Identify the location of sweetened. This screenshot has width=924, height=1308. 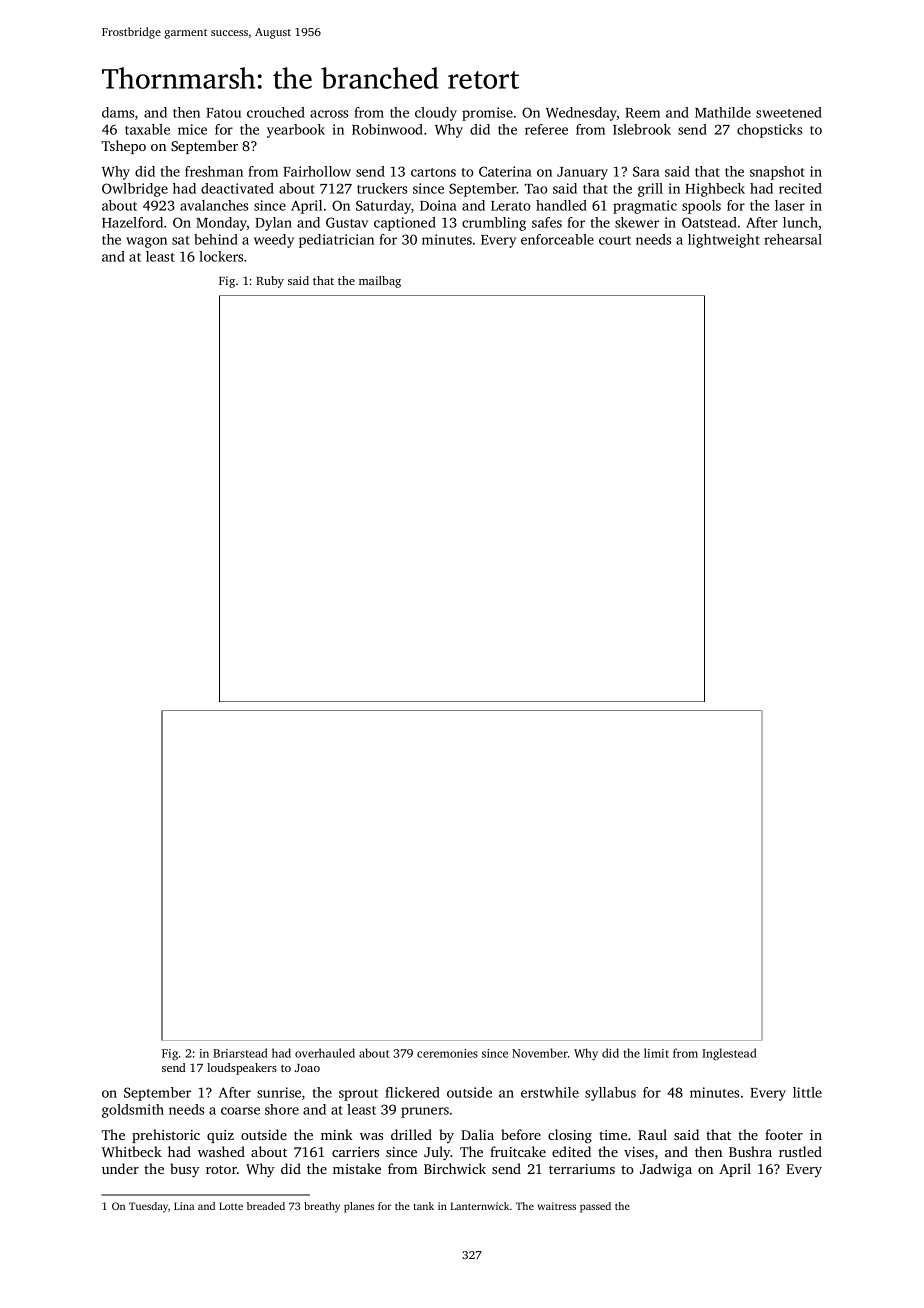
(789, 112).
